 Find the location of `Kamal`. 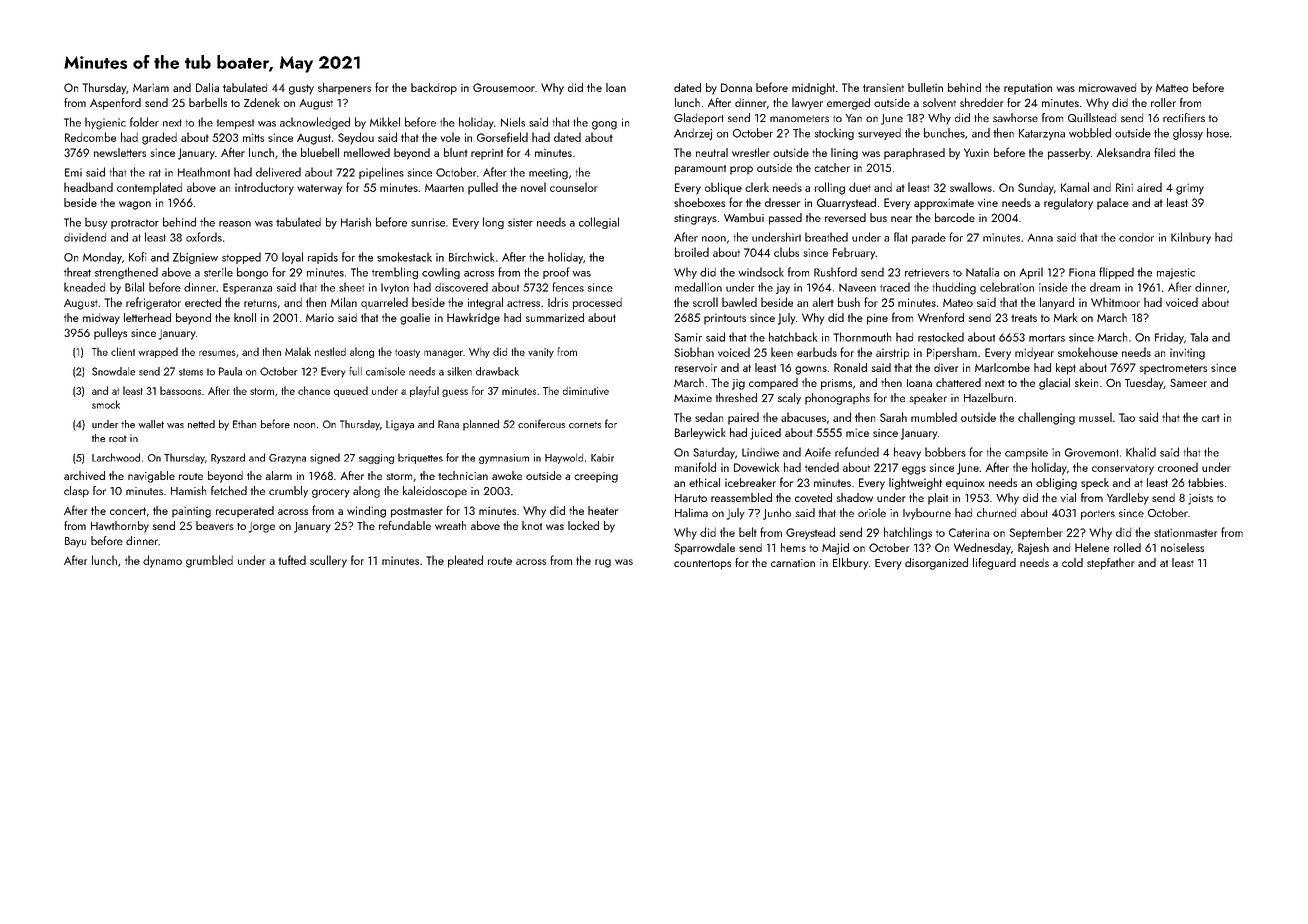

Kamal is located at coordinates (1075, 187).
